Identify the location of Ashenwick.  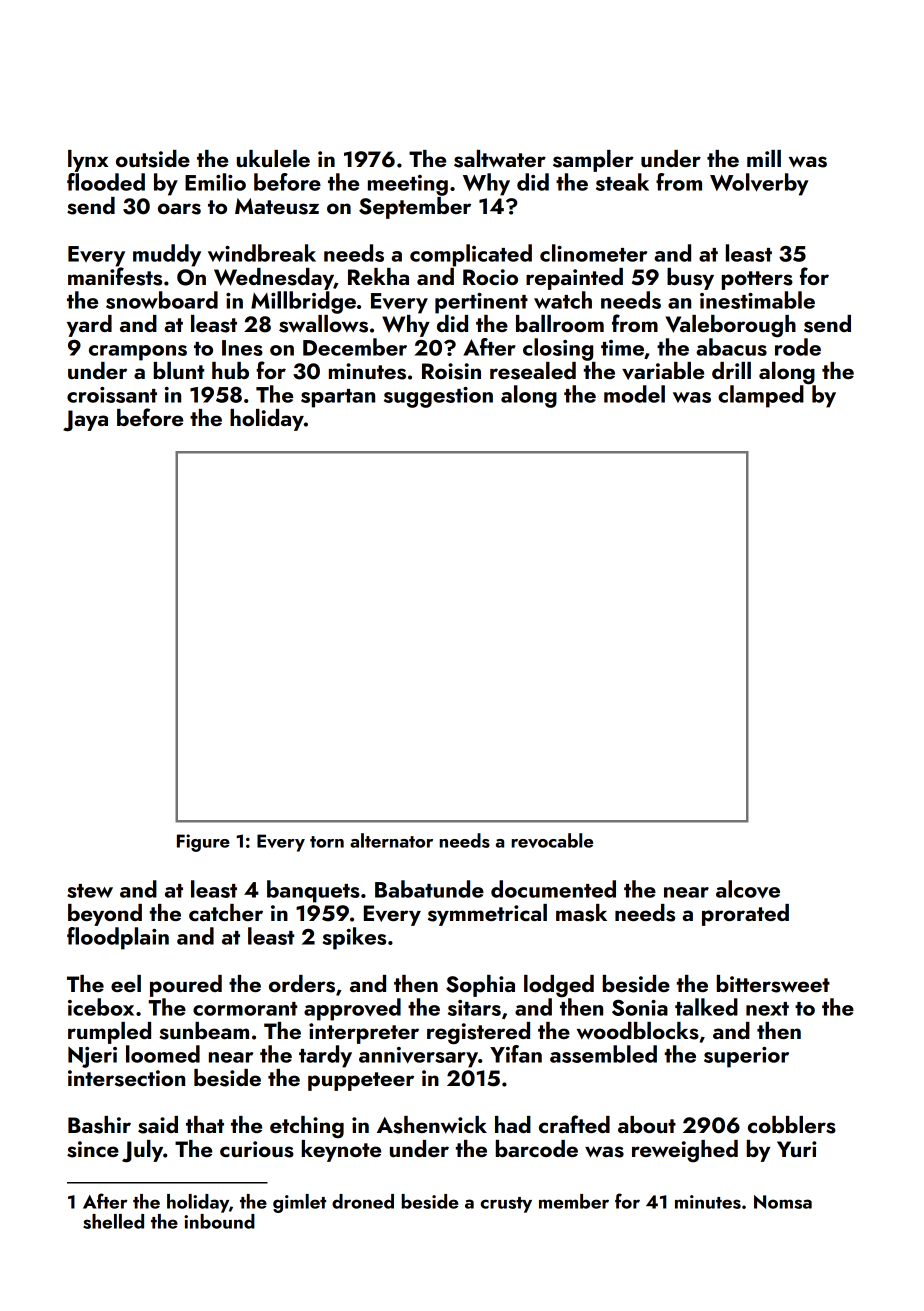
(432, 1125).
